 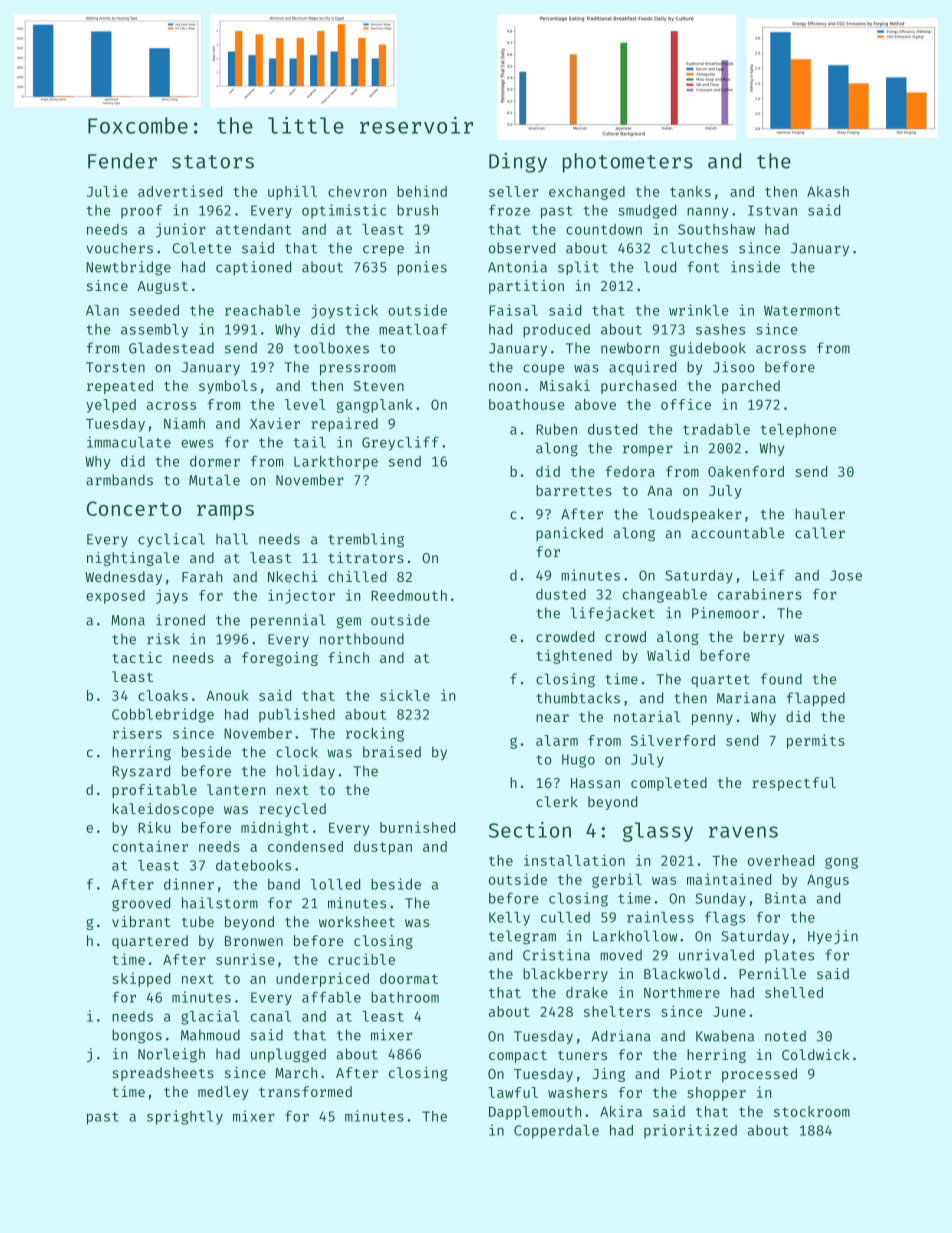 I want to click on glacial, so click(x=210, y=1017).
